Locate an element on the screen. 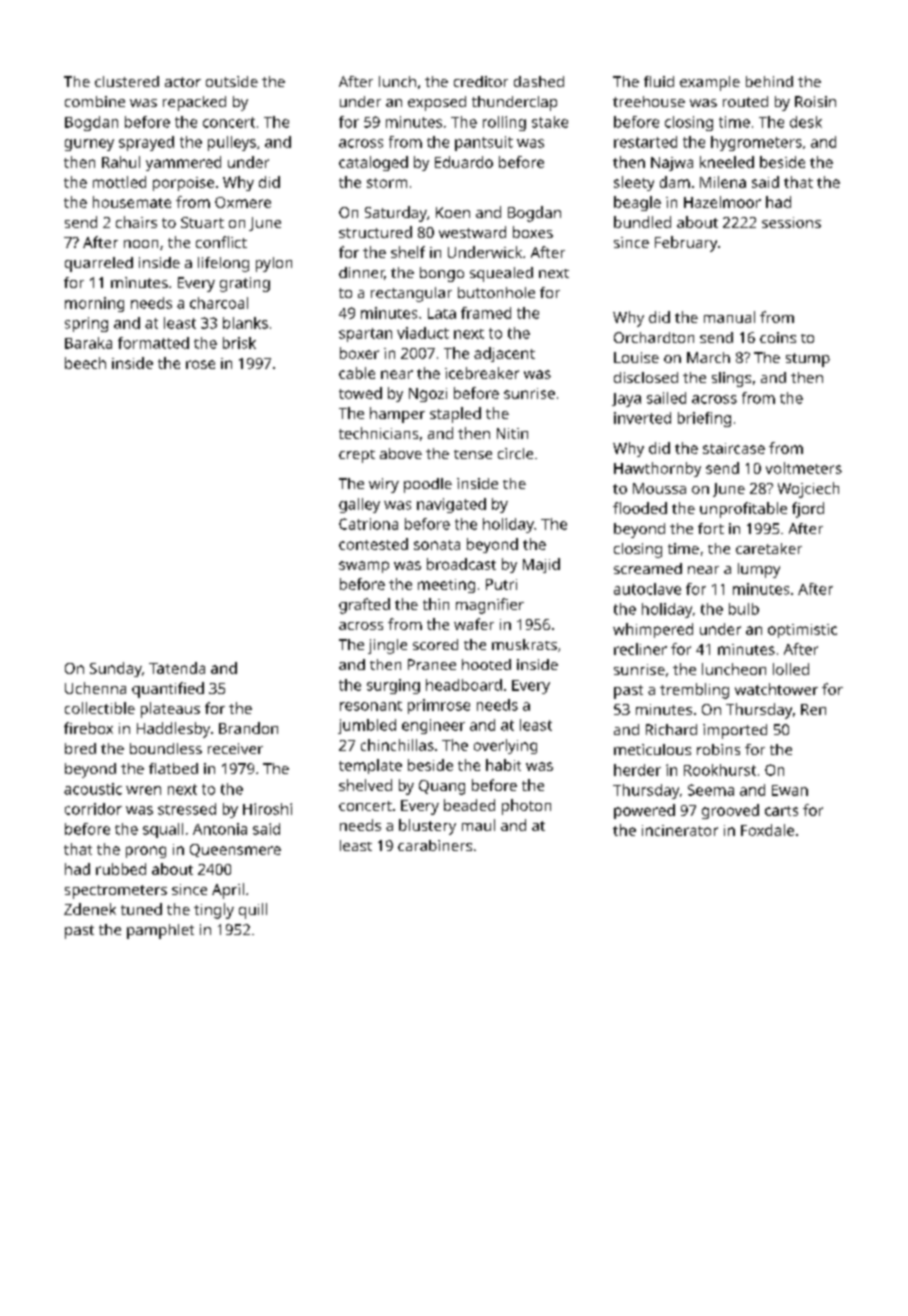 The width and height of the screenshot is (908, 1316). pulleys is located at coordinates (232, 143).
